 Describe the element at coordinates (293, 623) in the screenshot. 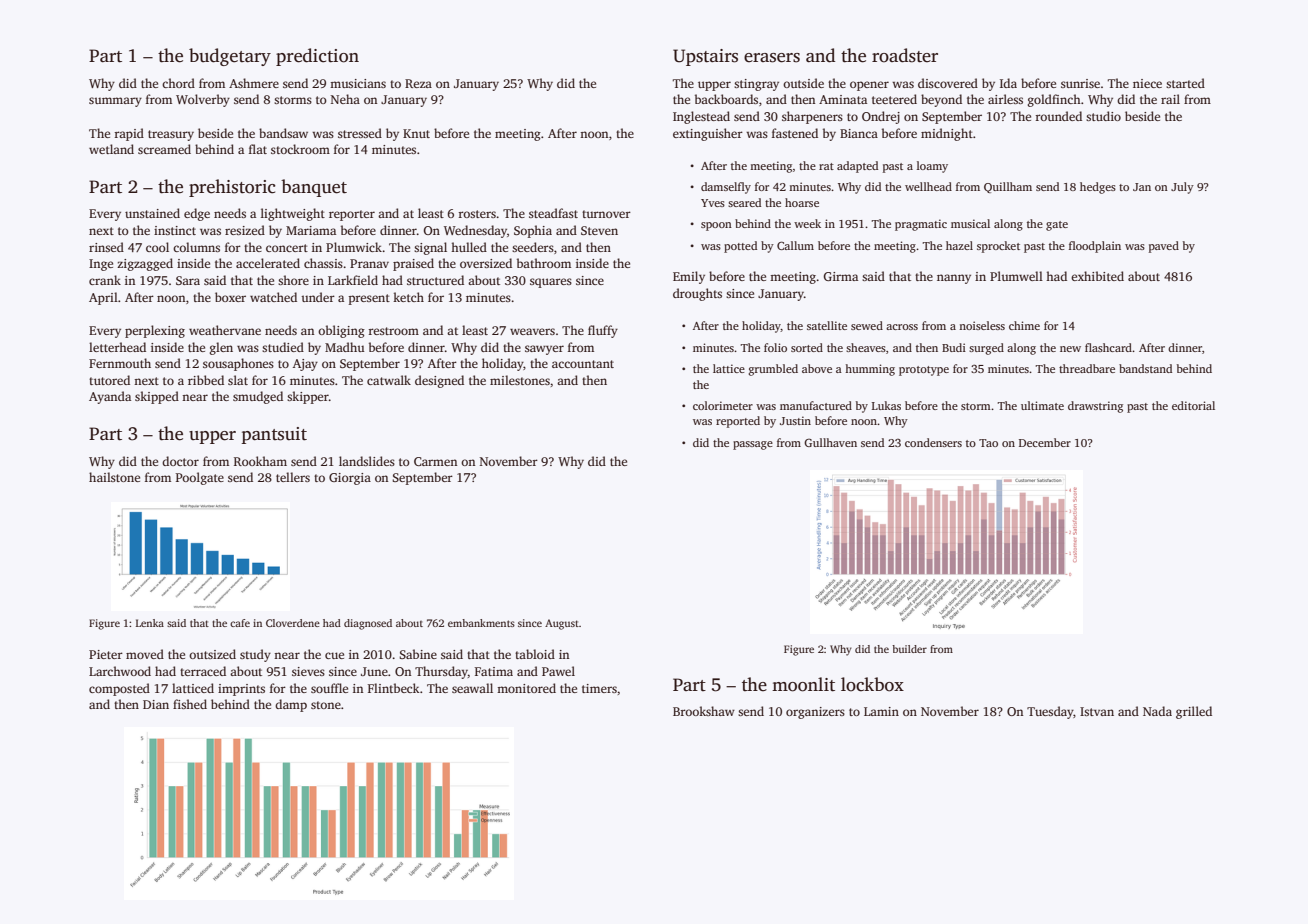

I see `Cloverdene` at that location.
